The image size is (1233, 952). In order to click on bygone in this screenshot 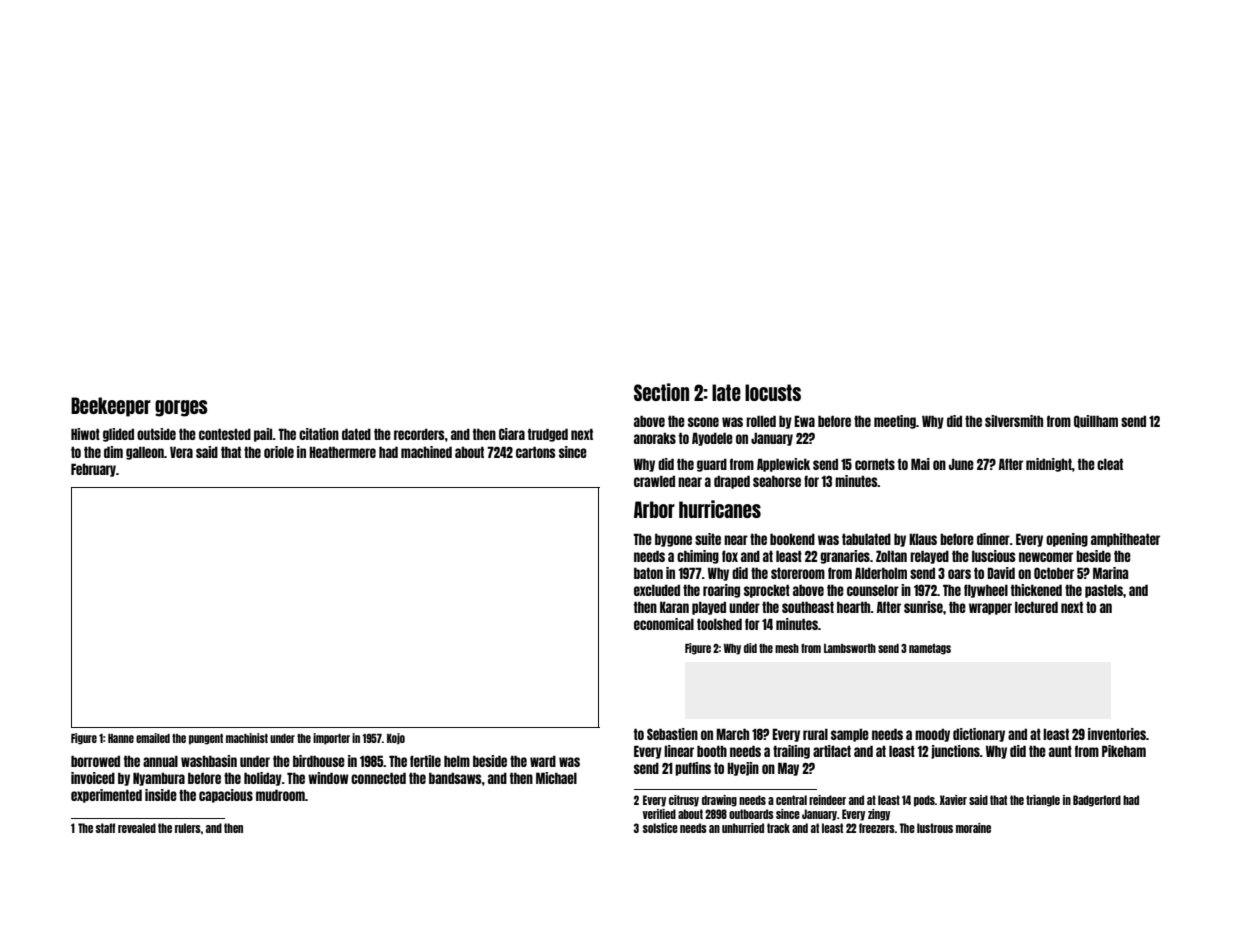, I will do `click(673, 540)`.
